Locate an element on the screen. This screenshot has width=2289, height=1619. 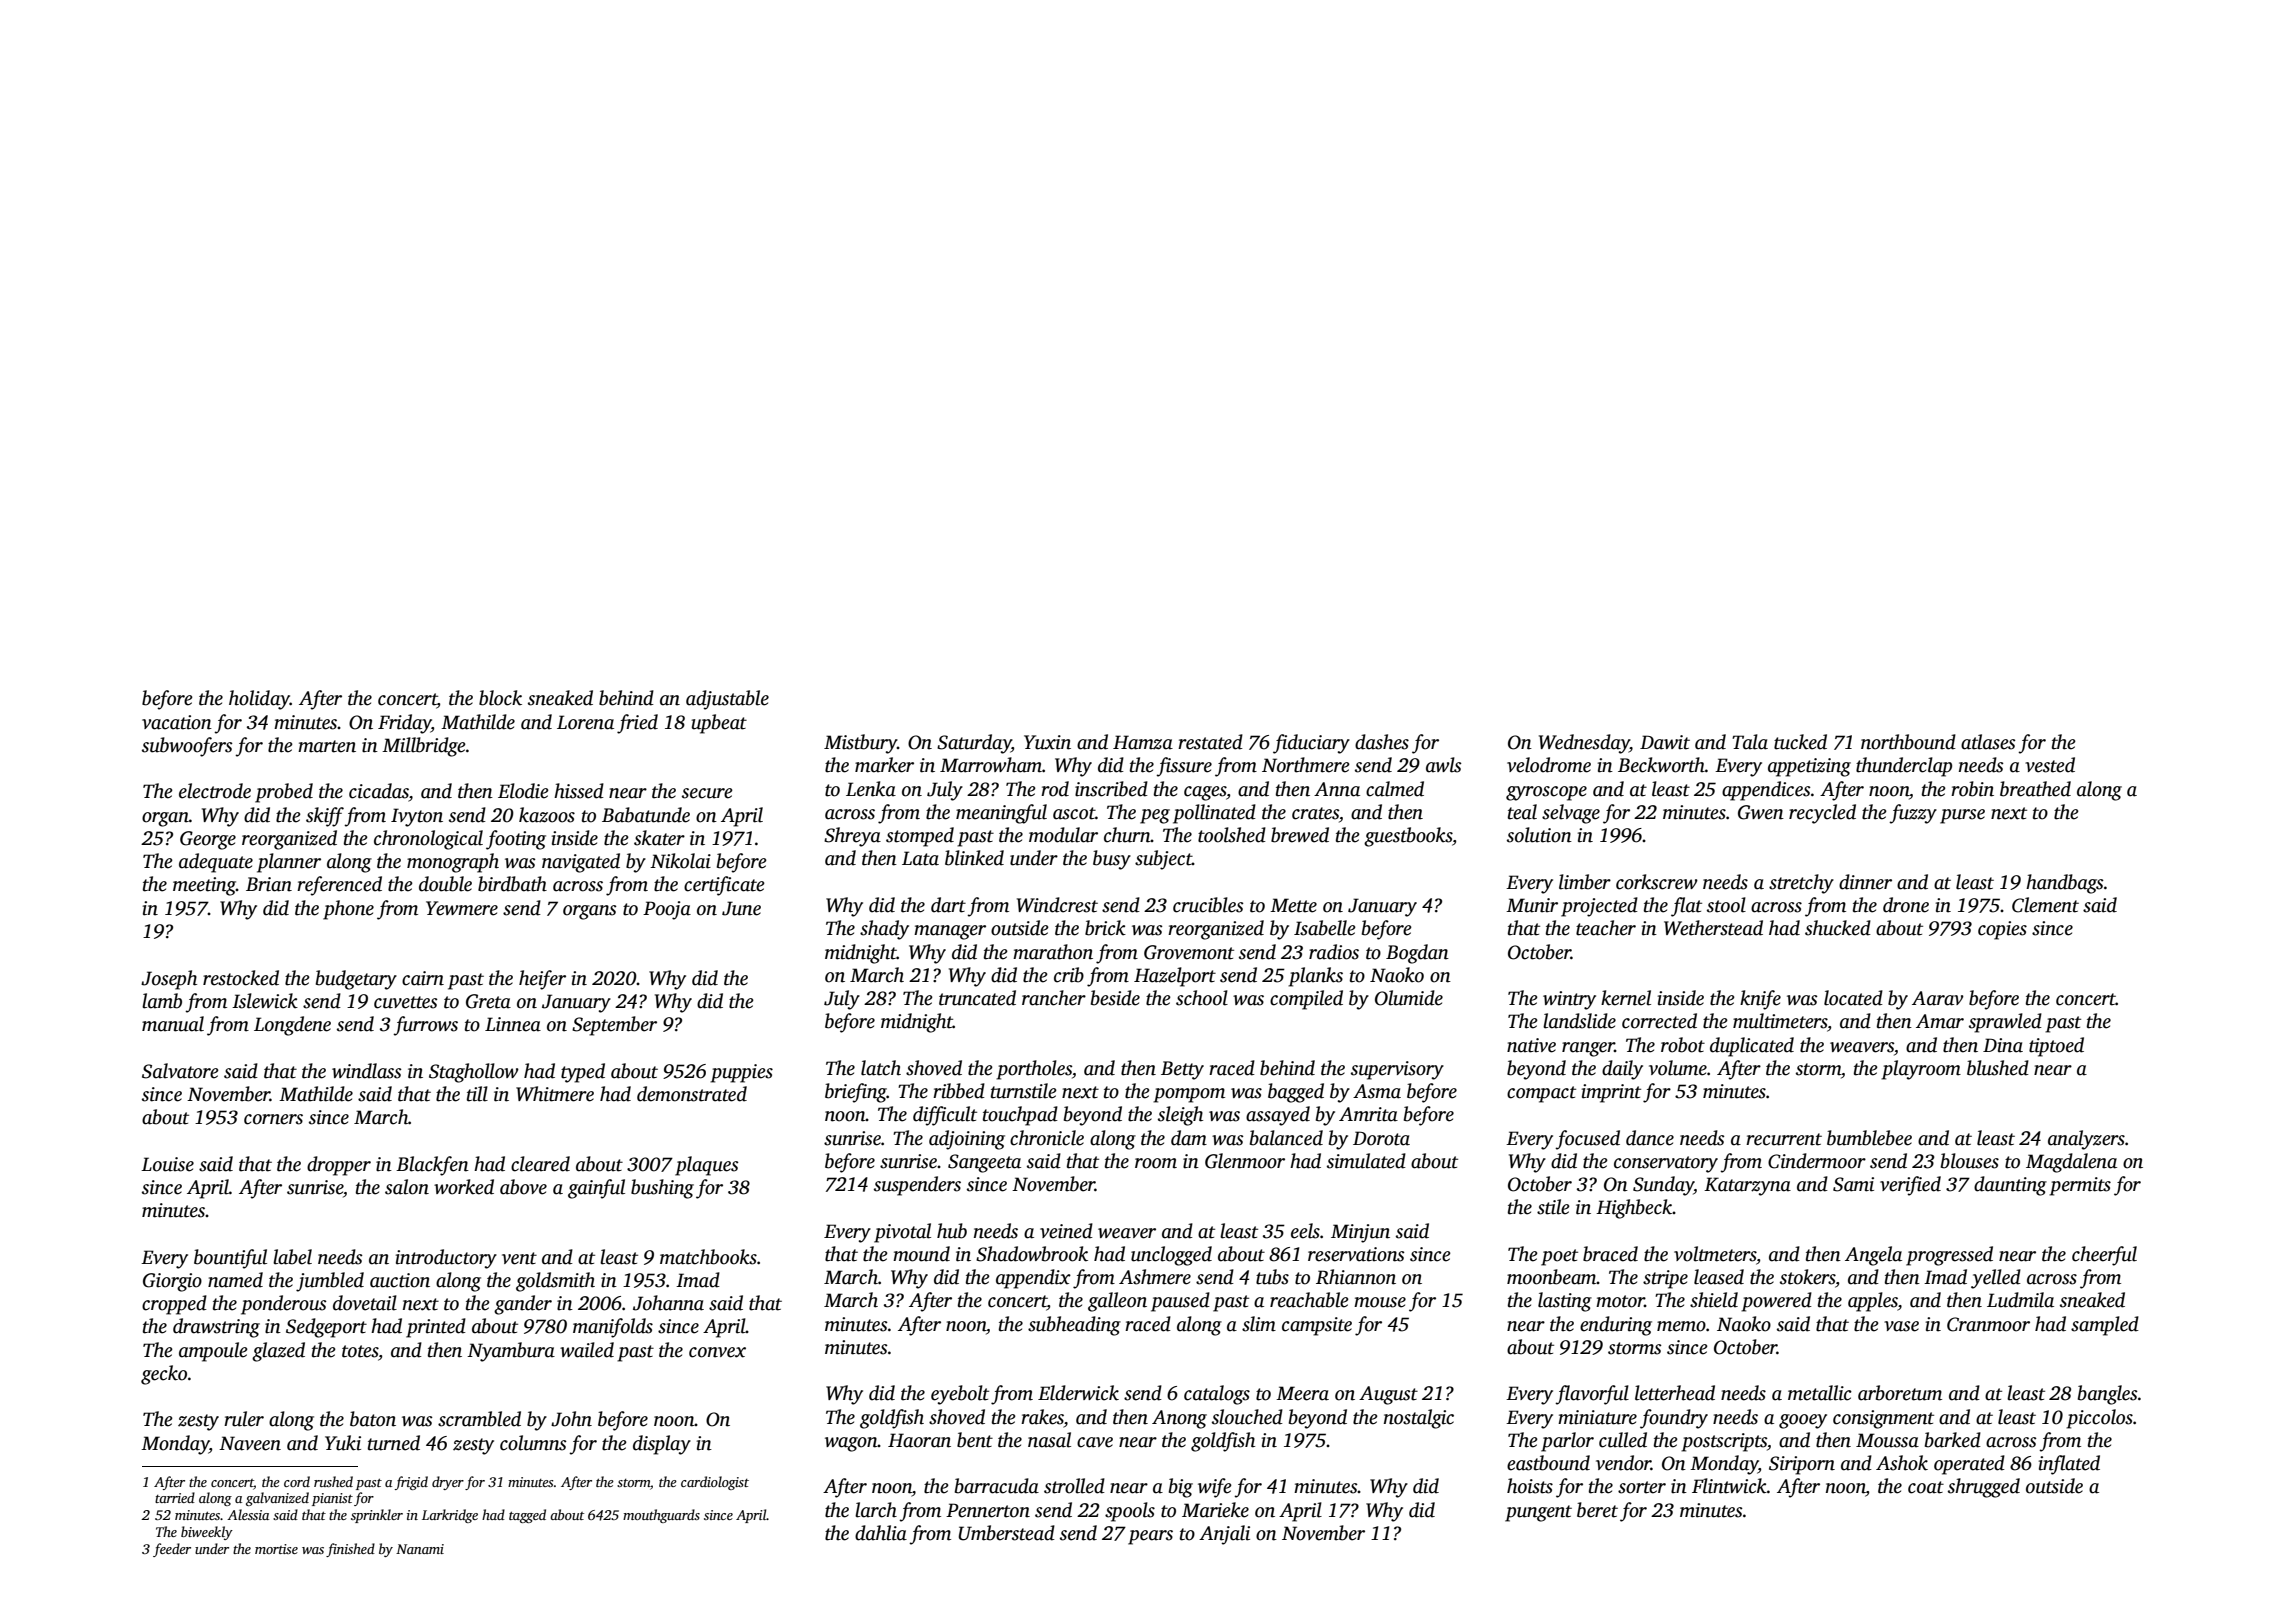
Tala is located at coordinates (1750, 742).
